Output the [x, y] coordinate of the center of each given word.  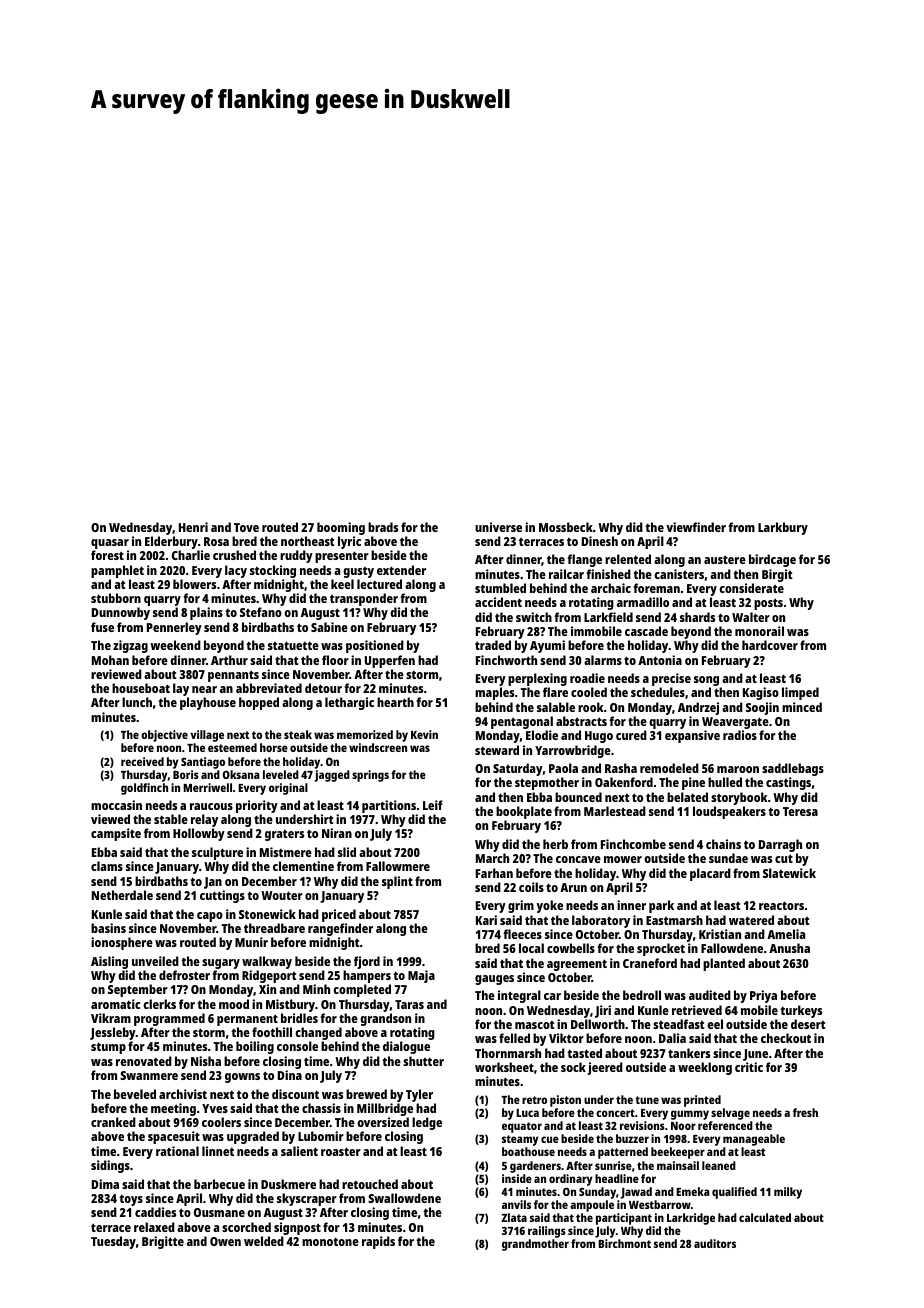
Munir [251, 942]
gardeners [535, 1167]
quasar [110, 544]
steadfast [678, 1024]
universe [498, 527]
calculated [765, 1217]
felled [514, 1038]
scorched [246, 1227]
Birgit [777, 575]
